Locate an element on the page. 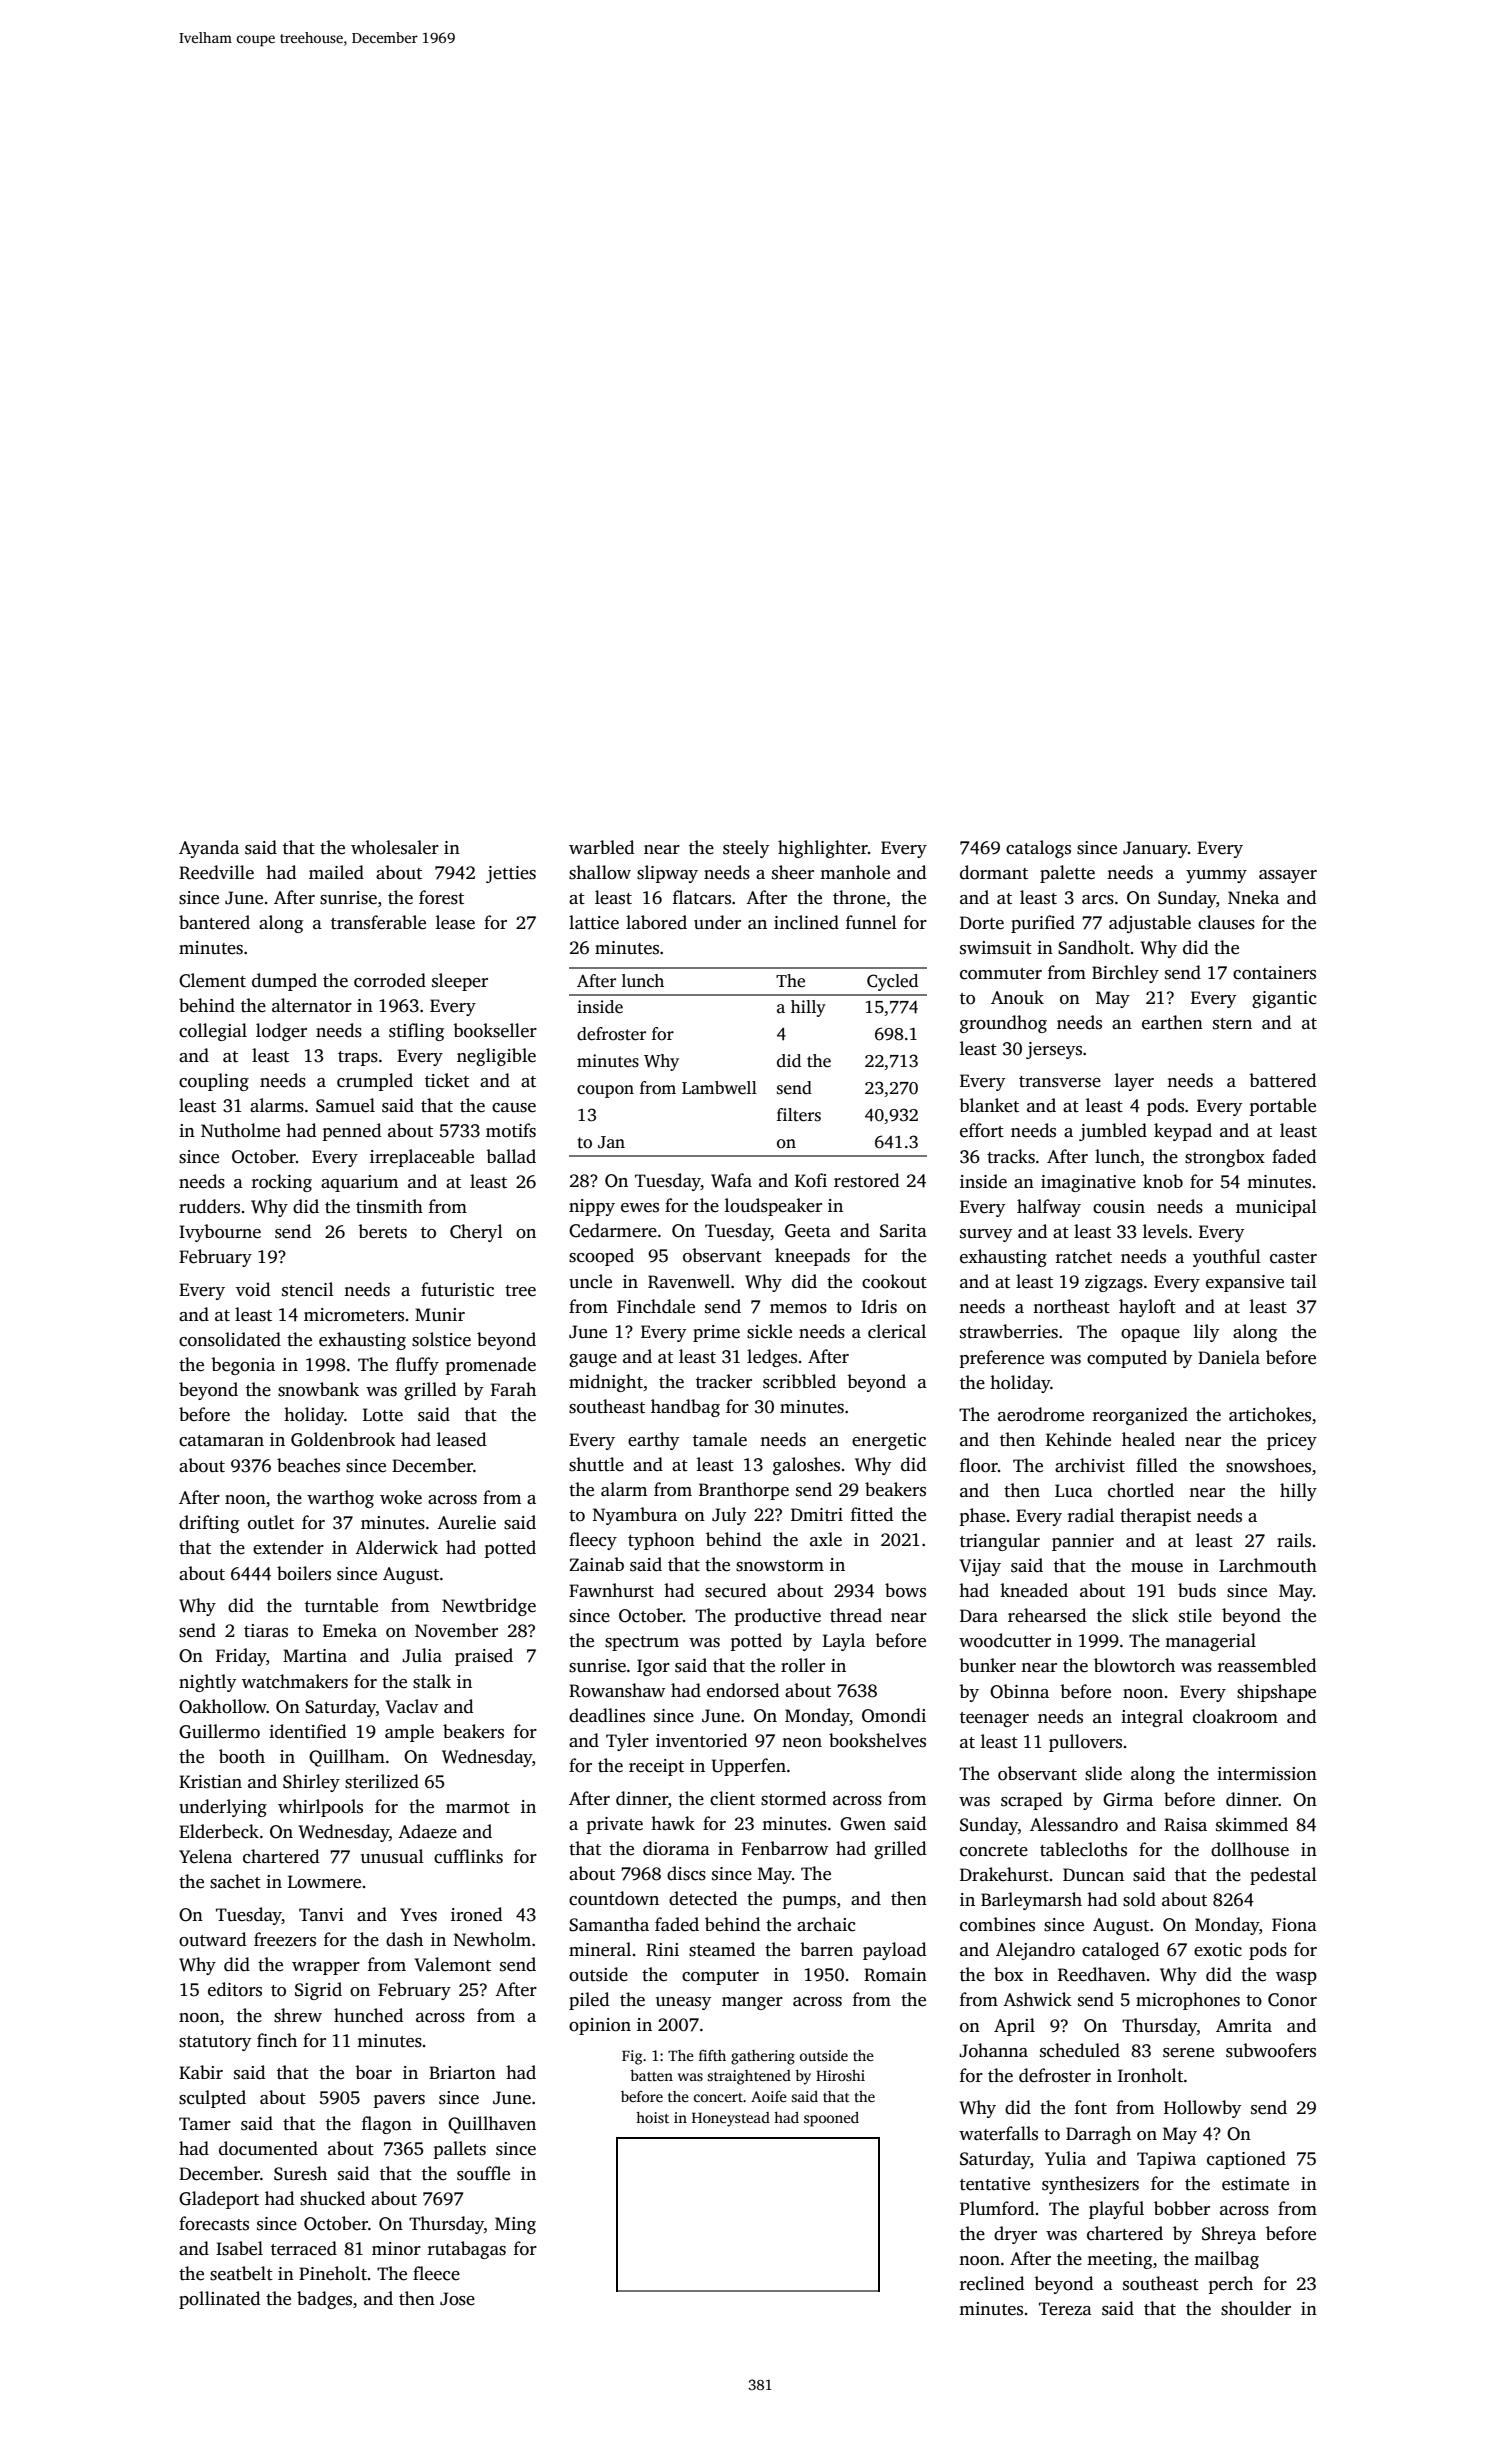  pollinated is located at coordinates (219, 2300).
